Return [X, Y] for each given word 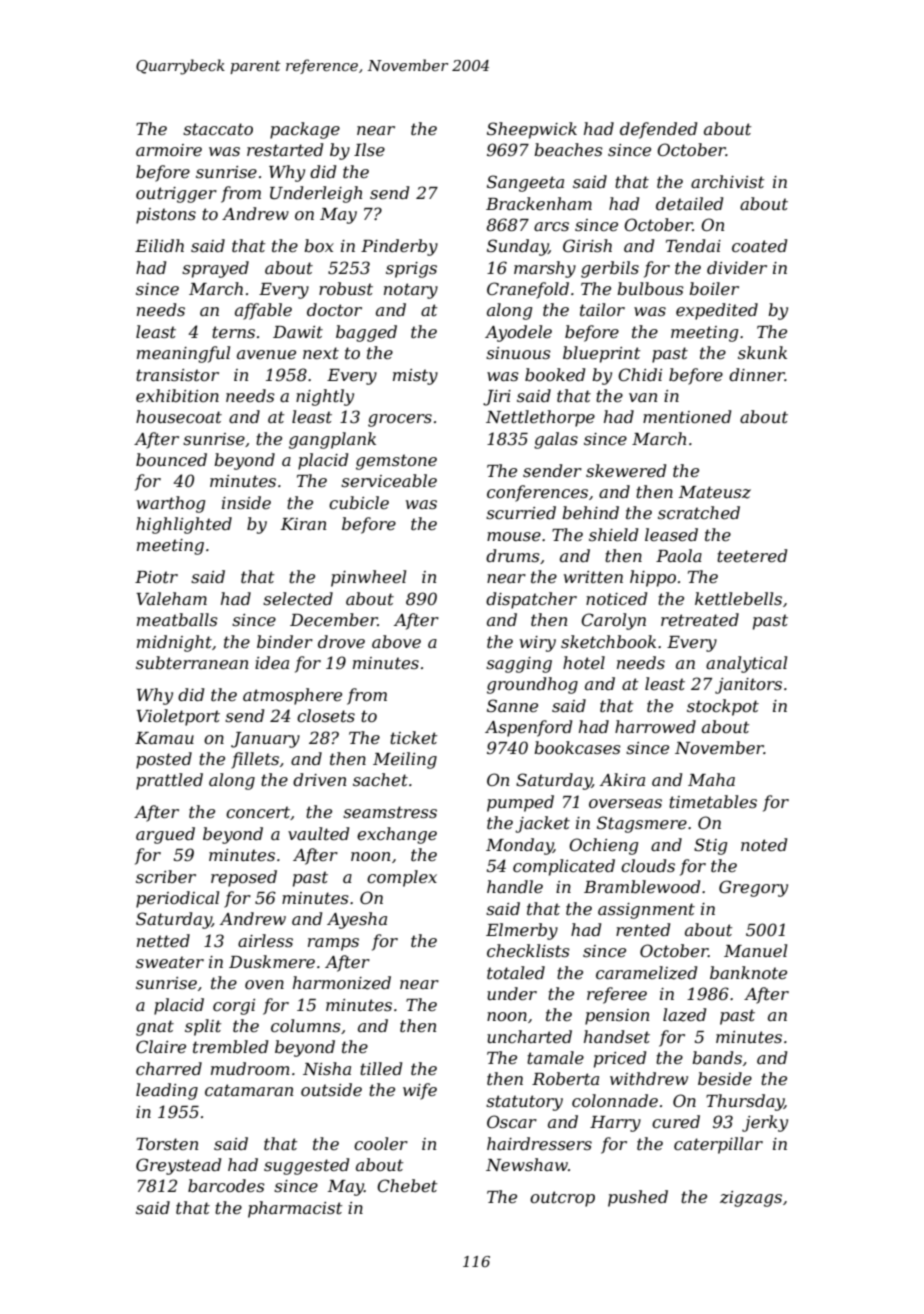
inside [246, 502]
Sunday [517, 247]
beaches [568, 149]
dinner [757, 374]
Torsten [167, 1144]
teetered [752, 555]
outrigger [176, 195]
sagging [519, 665]
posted [164, 760]
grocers [400, 420]
